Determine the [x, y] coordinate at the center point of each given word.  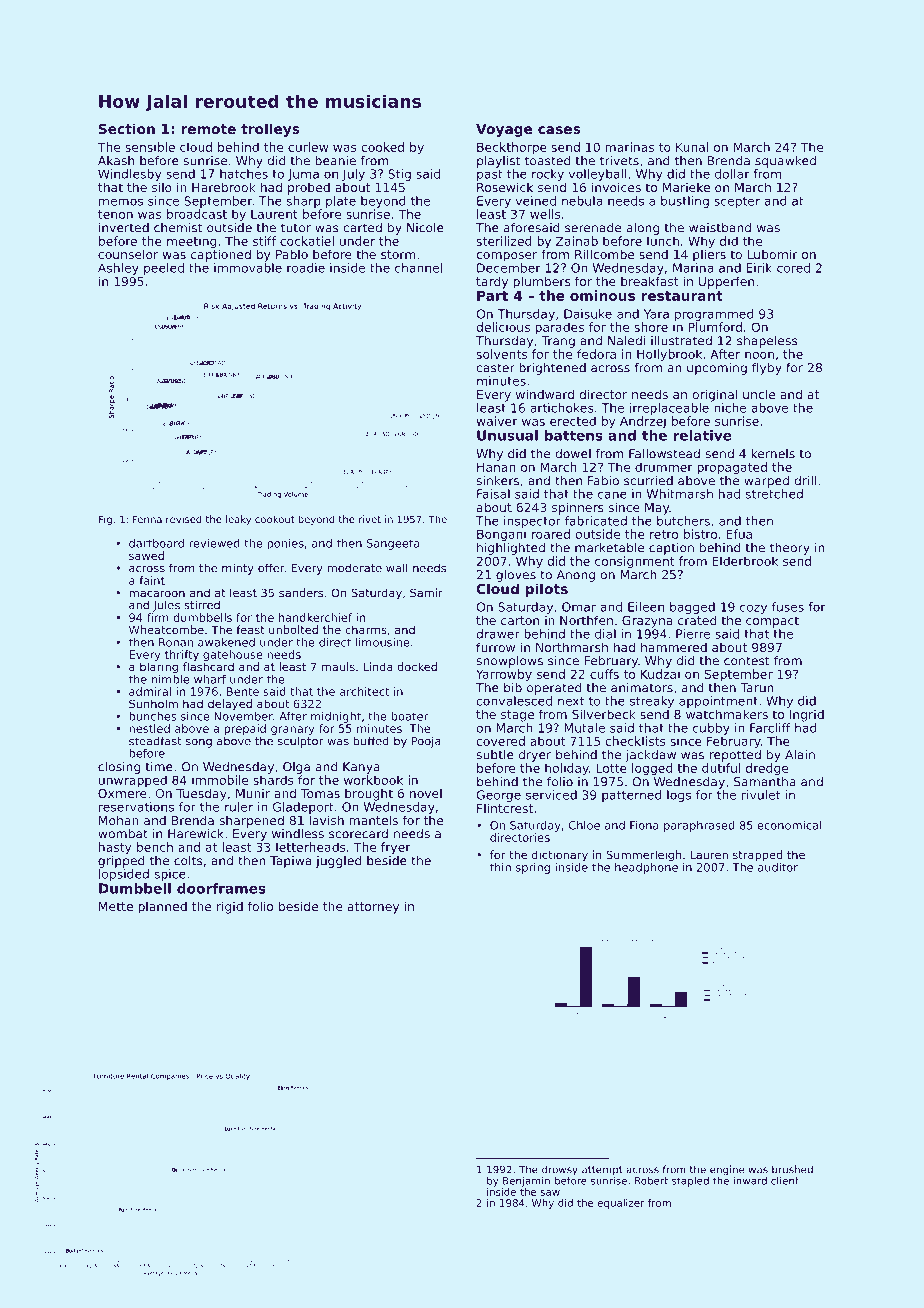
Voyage [504, 130]
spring [533, 868]
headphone [646, 868]
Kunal [692, 147]
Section [127, 128]
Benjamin [526, 1182]
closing [119, 768]
